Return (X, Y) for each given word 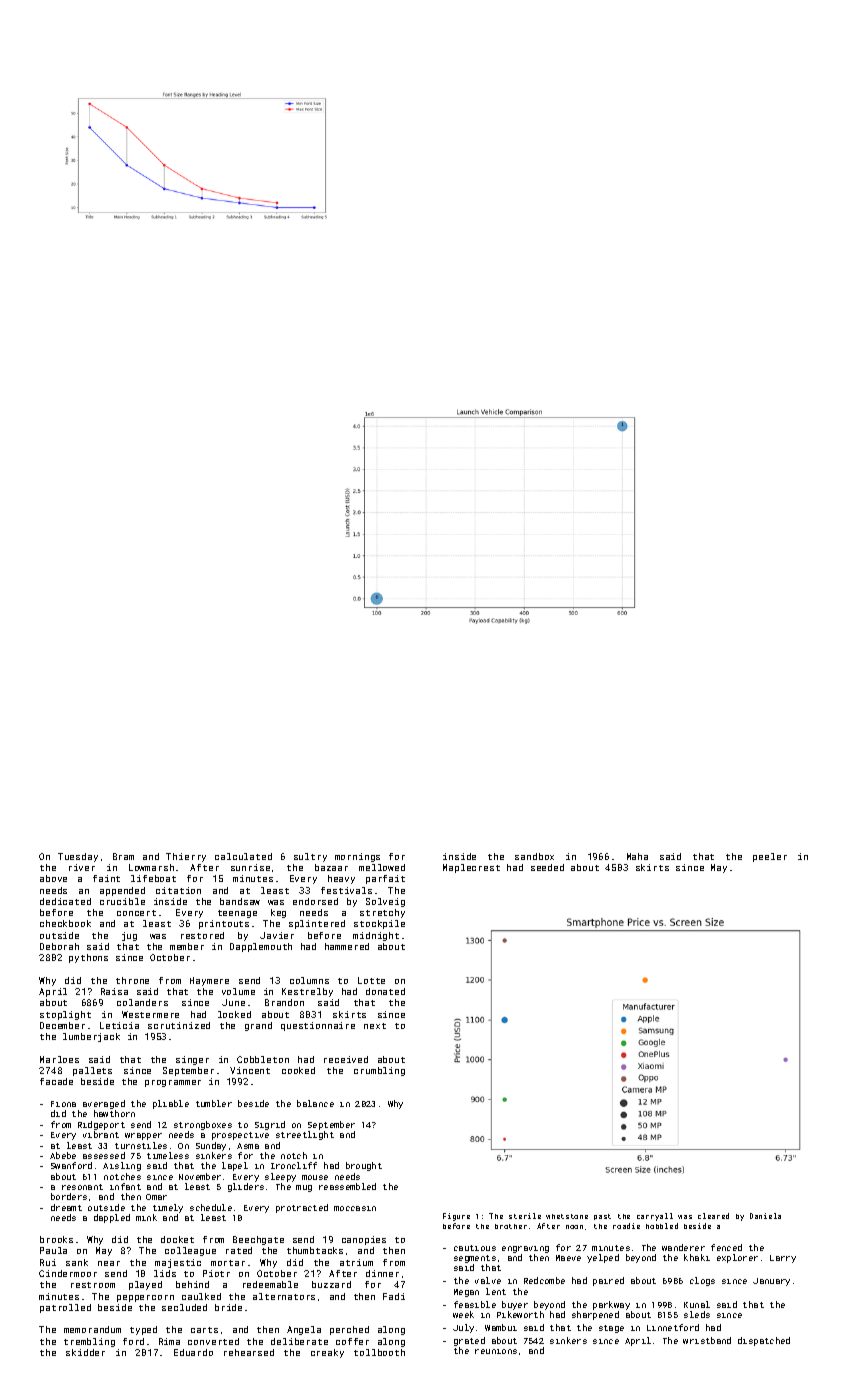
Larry (783, 1259)
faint (106, 878)
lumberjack (91, 1037)
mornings (357, 857)
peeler (770, 857)
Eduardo (193, 1352)
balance (315, 1103)
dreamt (66, 1207)
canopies (364, 1240)
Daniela (765, 1216)
